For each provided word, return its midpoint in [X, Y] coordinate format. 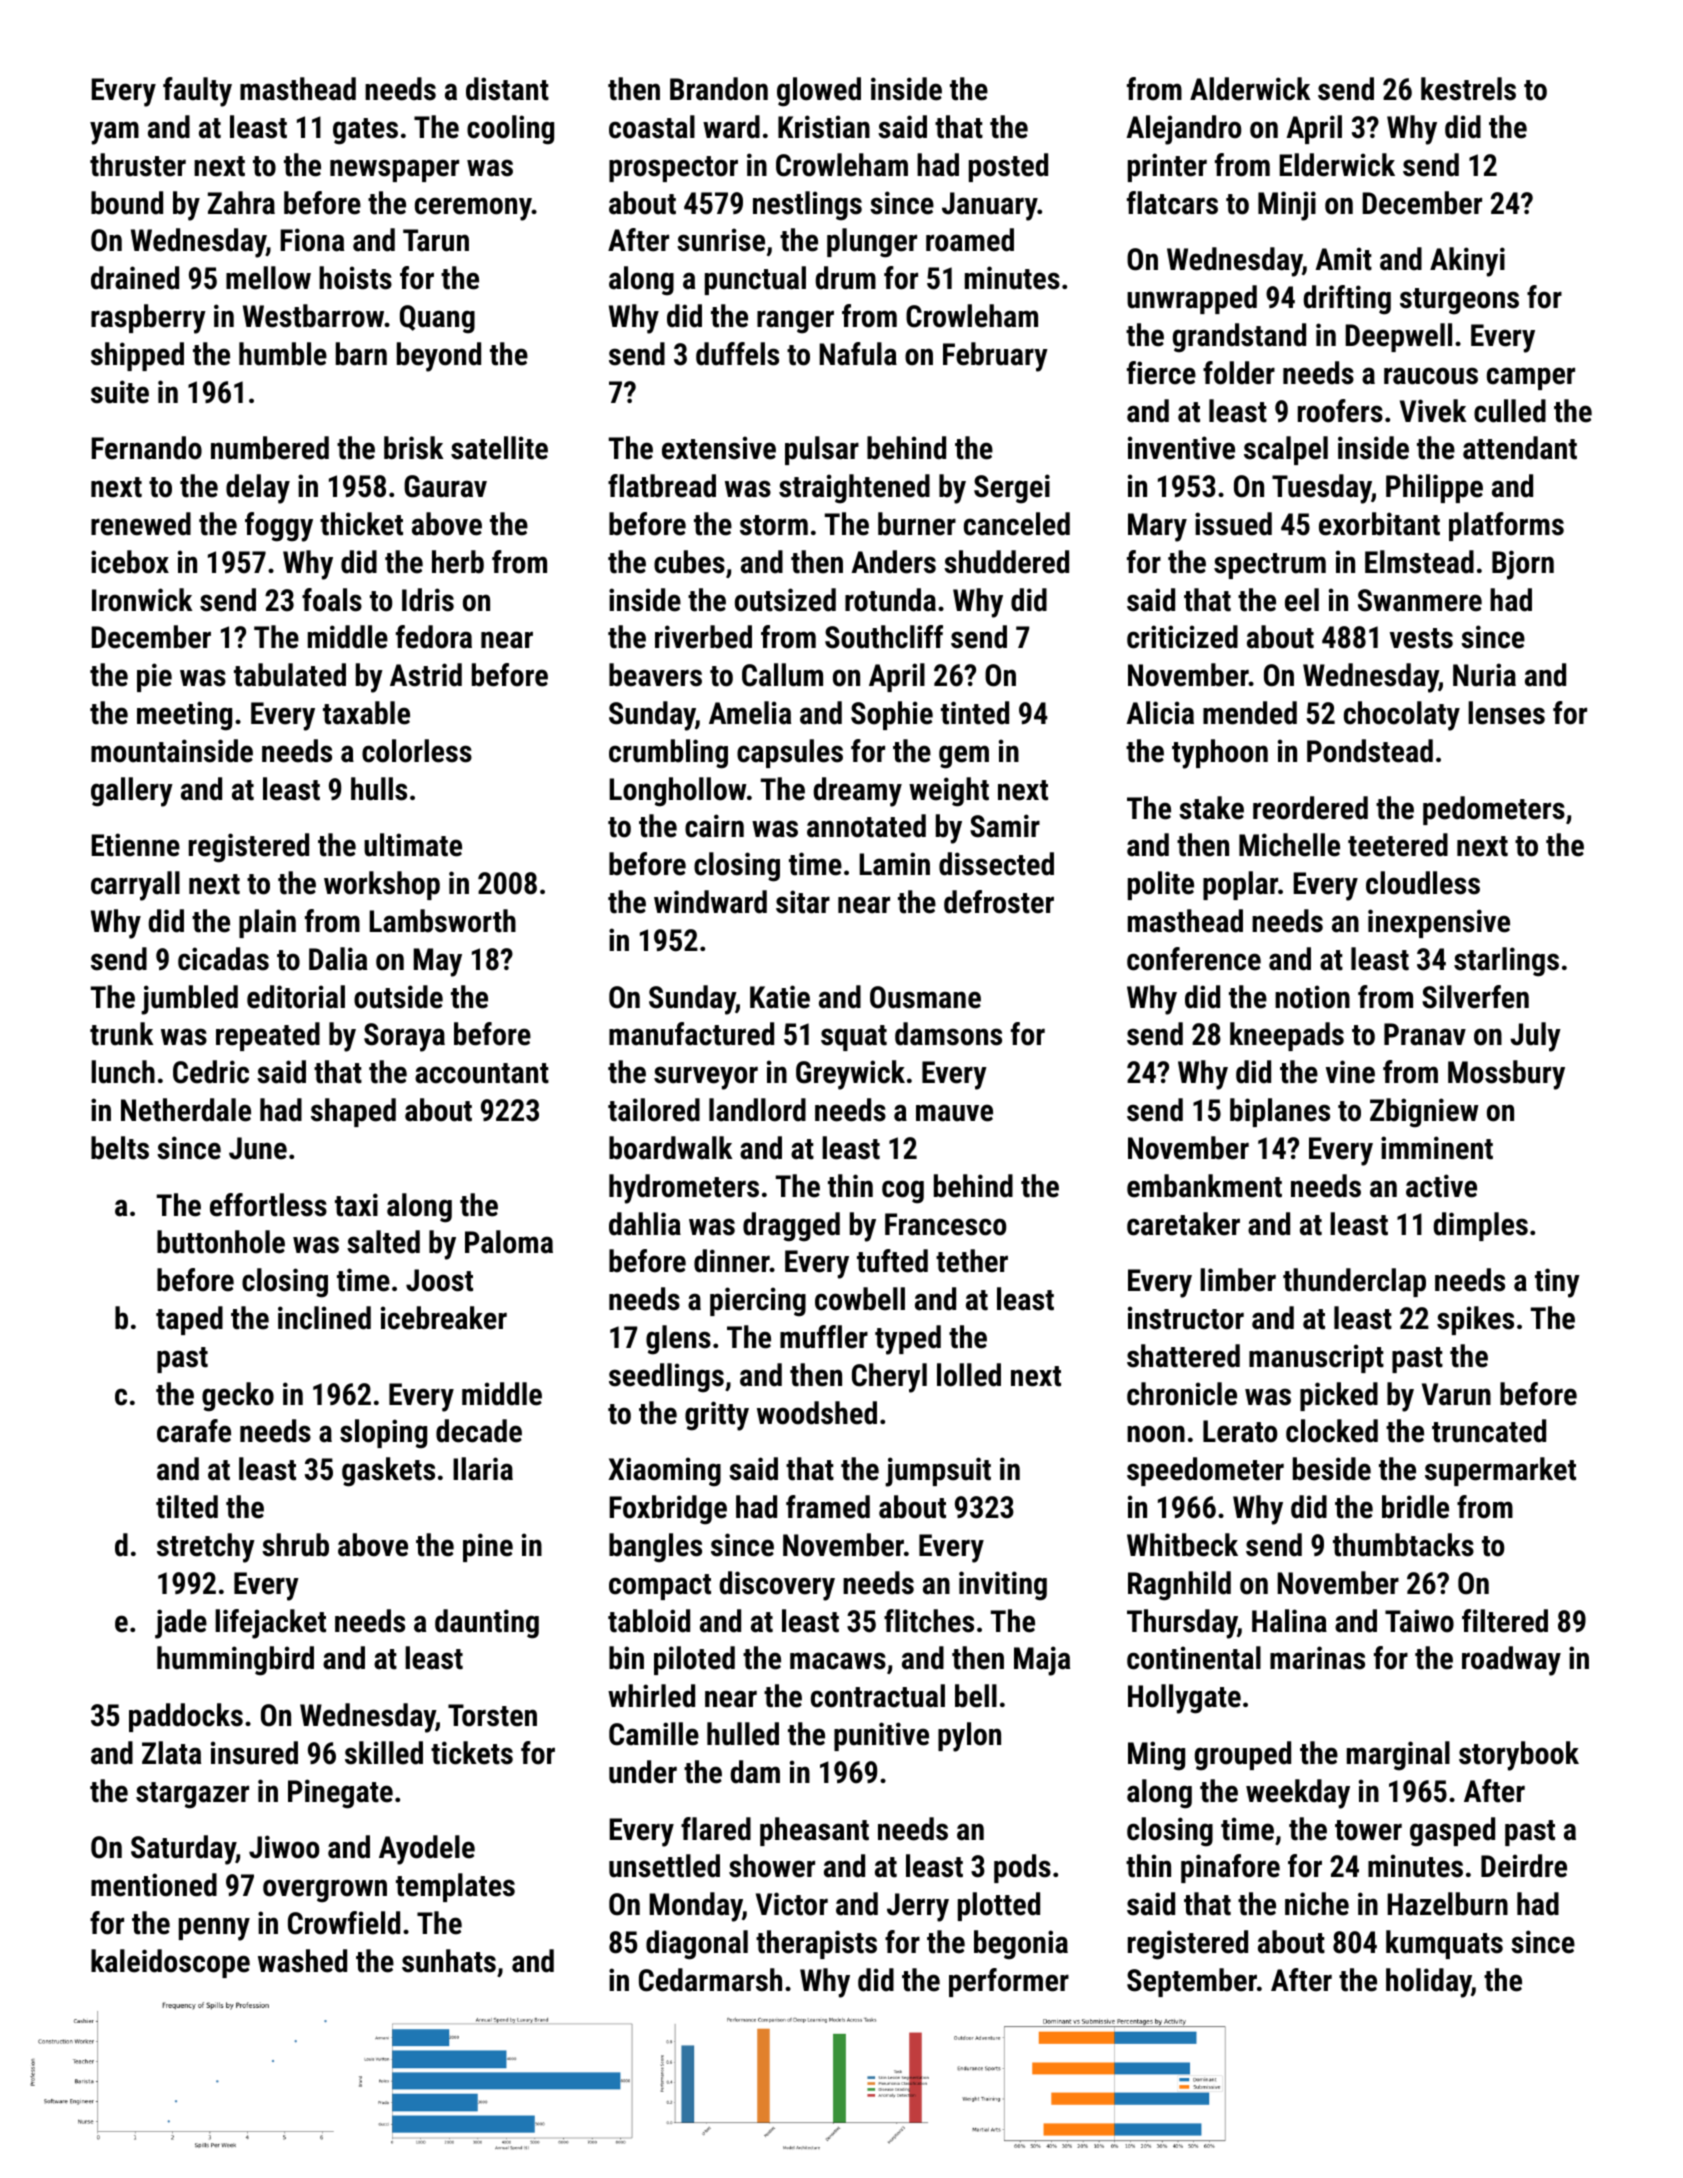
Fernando [146, 448]
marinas [1317, 1658]
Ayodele [427, 1850]
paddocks [186, 1717]
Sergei [1012, 489]
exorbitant [1379, 524]
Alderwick [1250, 89]
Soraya [404, 1037]
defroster [999, 902]
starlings [1506, 962]
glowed [819, 92]
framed [828, 1507]
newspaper [394, 170]
